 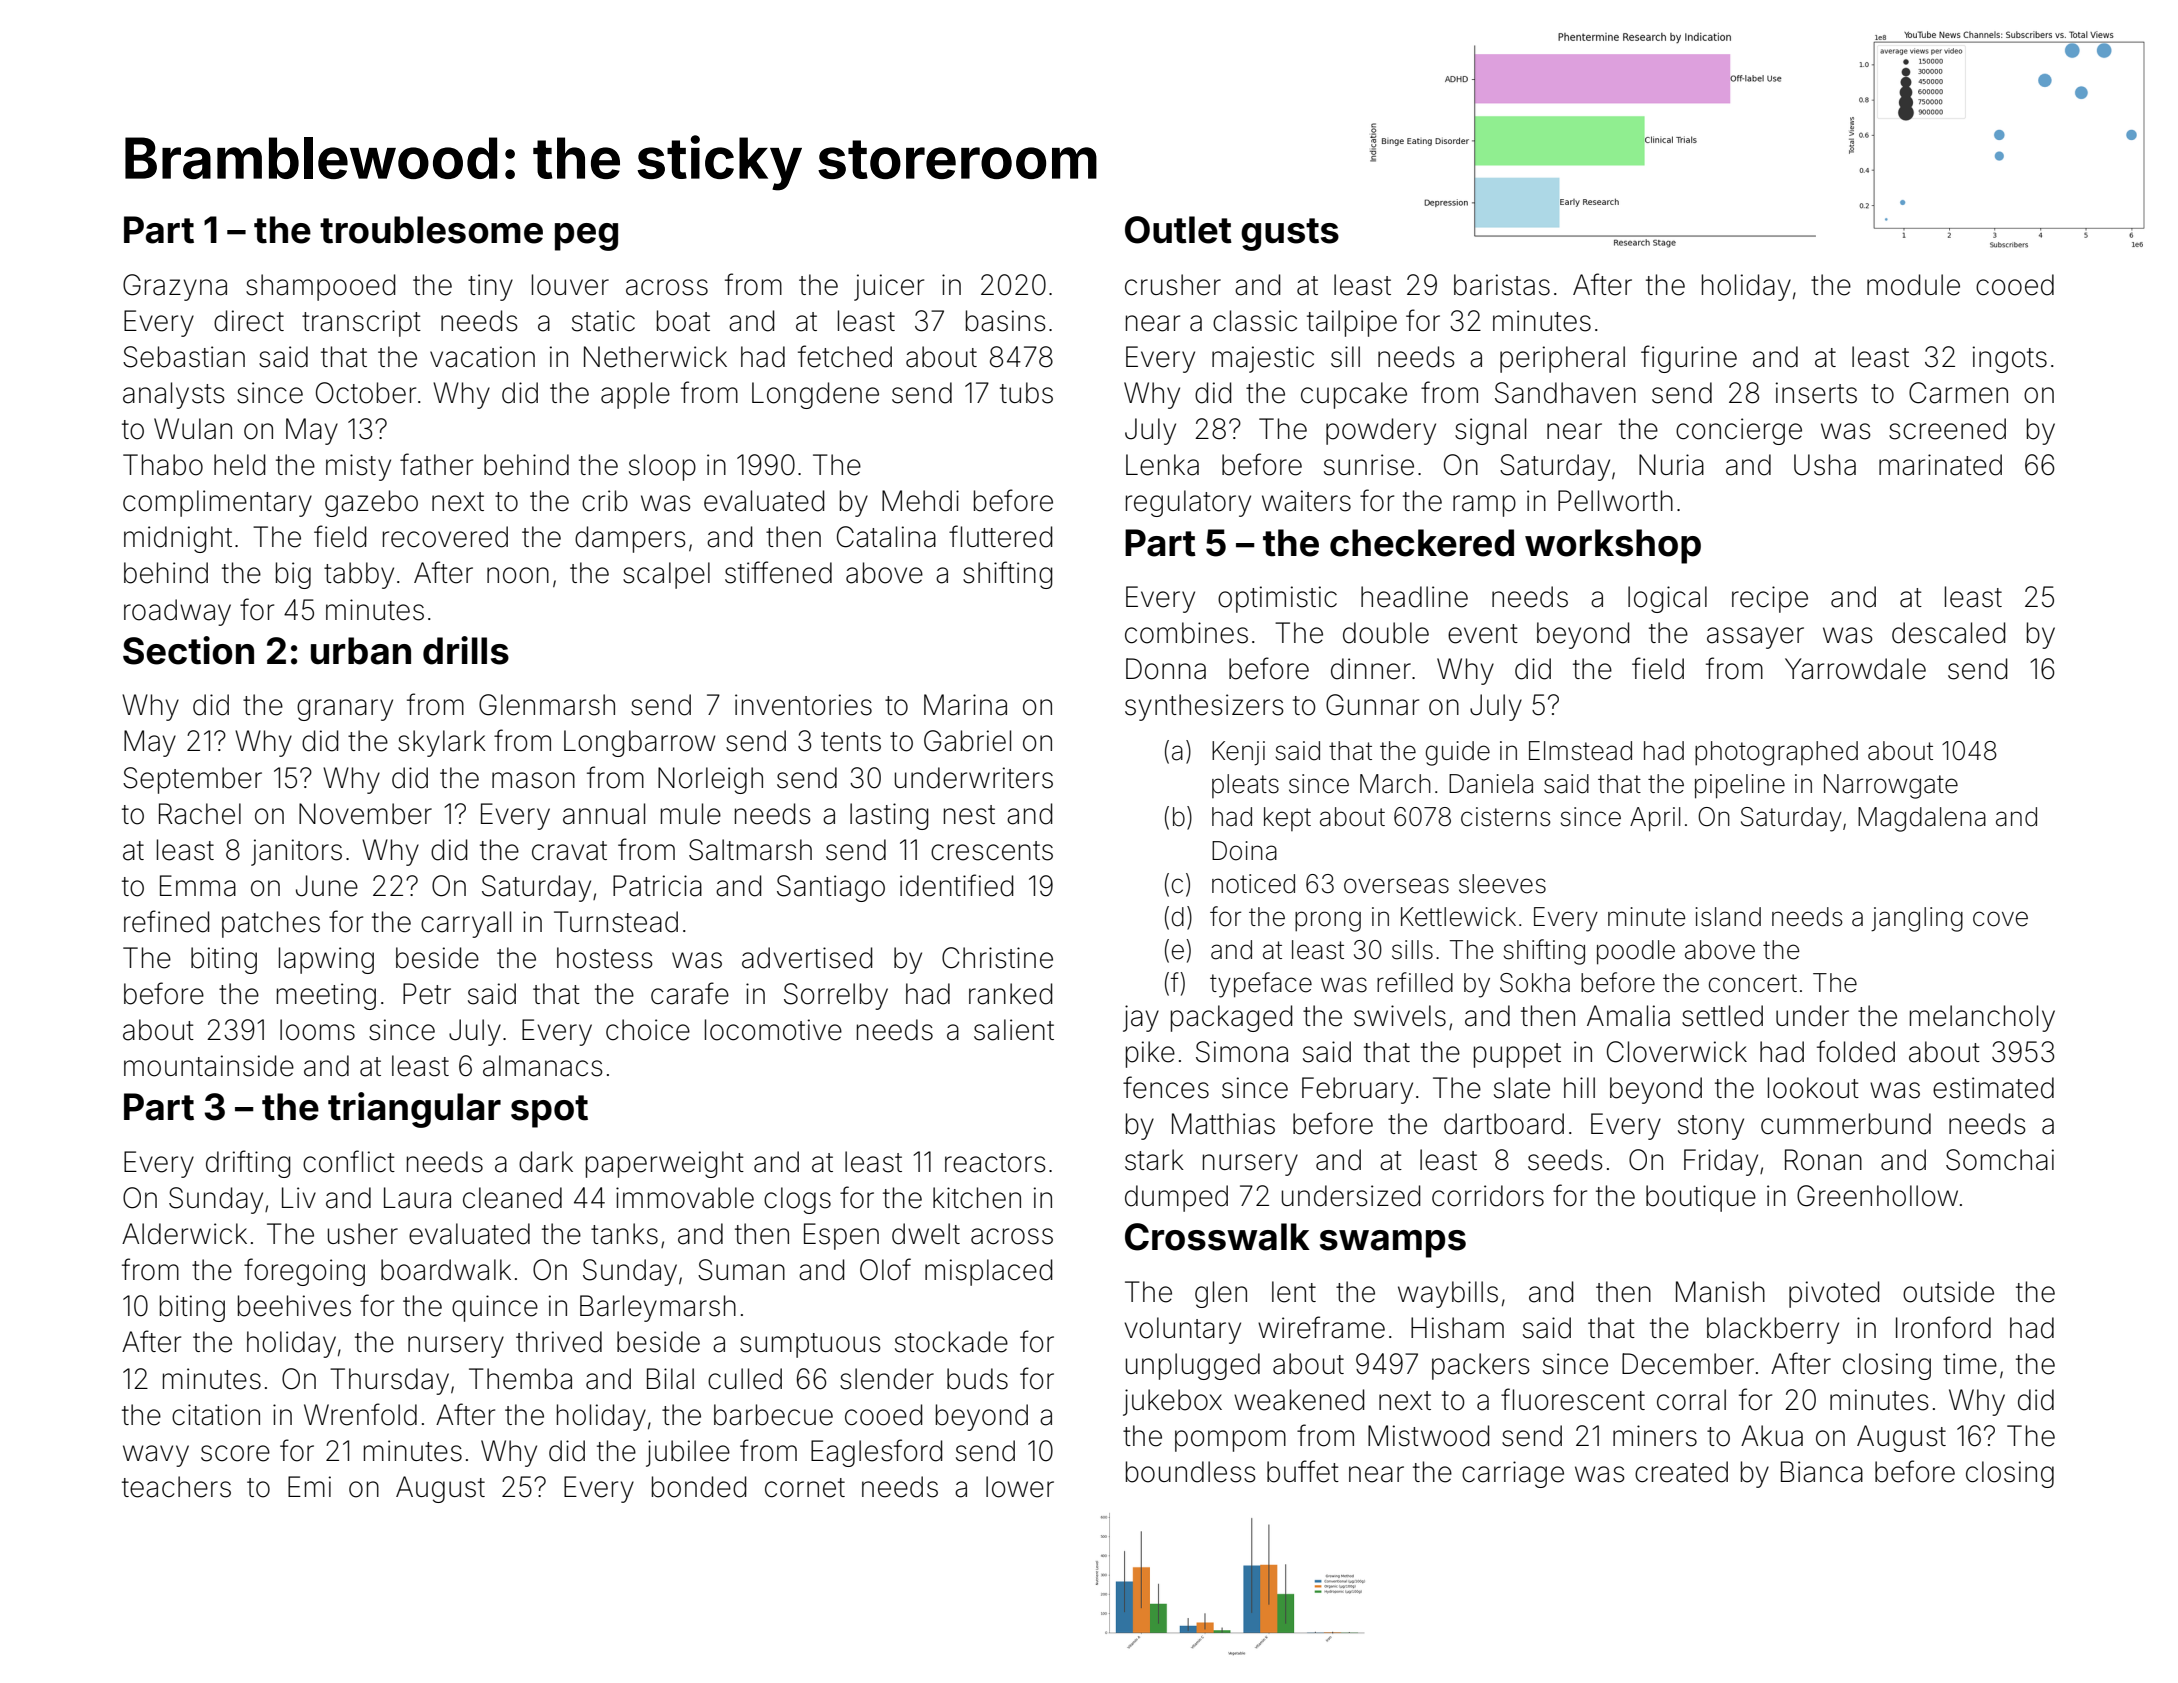 I want to click on Emi, so click(x=309, y=1486).
